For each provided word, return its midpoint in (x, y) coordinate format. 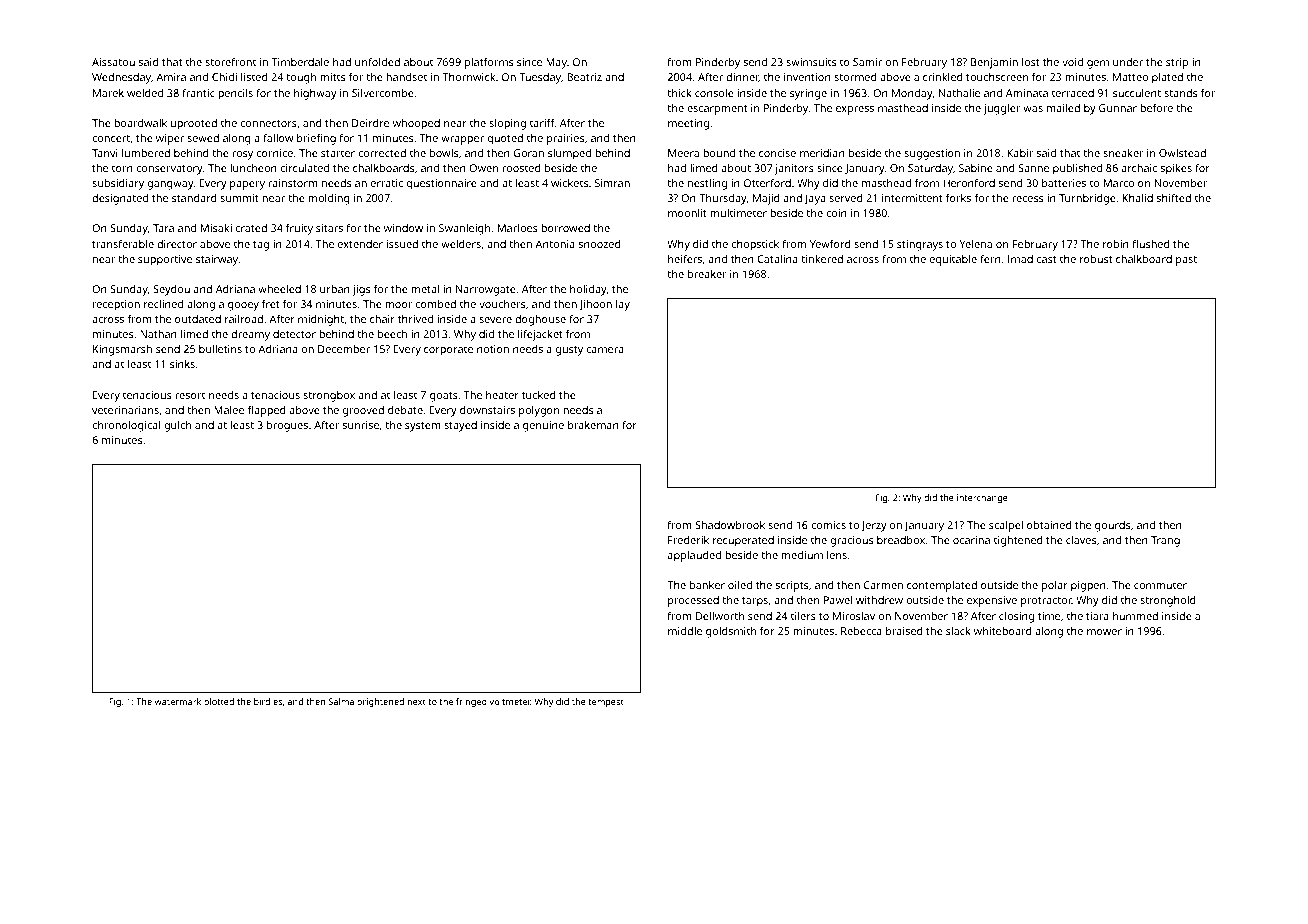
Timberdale (300, 62)
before (1156, 107)
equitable (953, 260)
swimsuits (811, 62)
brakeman (593, 425)
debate (405, 410)
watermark (177, 701)
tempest (606, 703)
